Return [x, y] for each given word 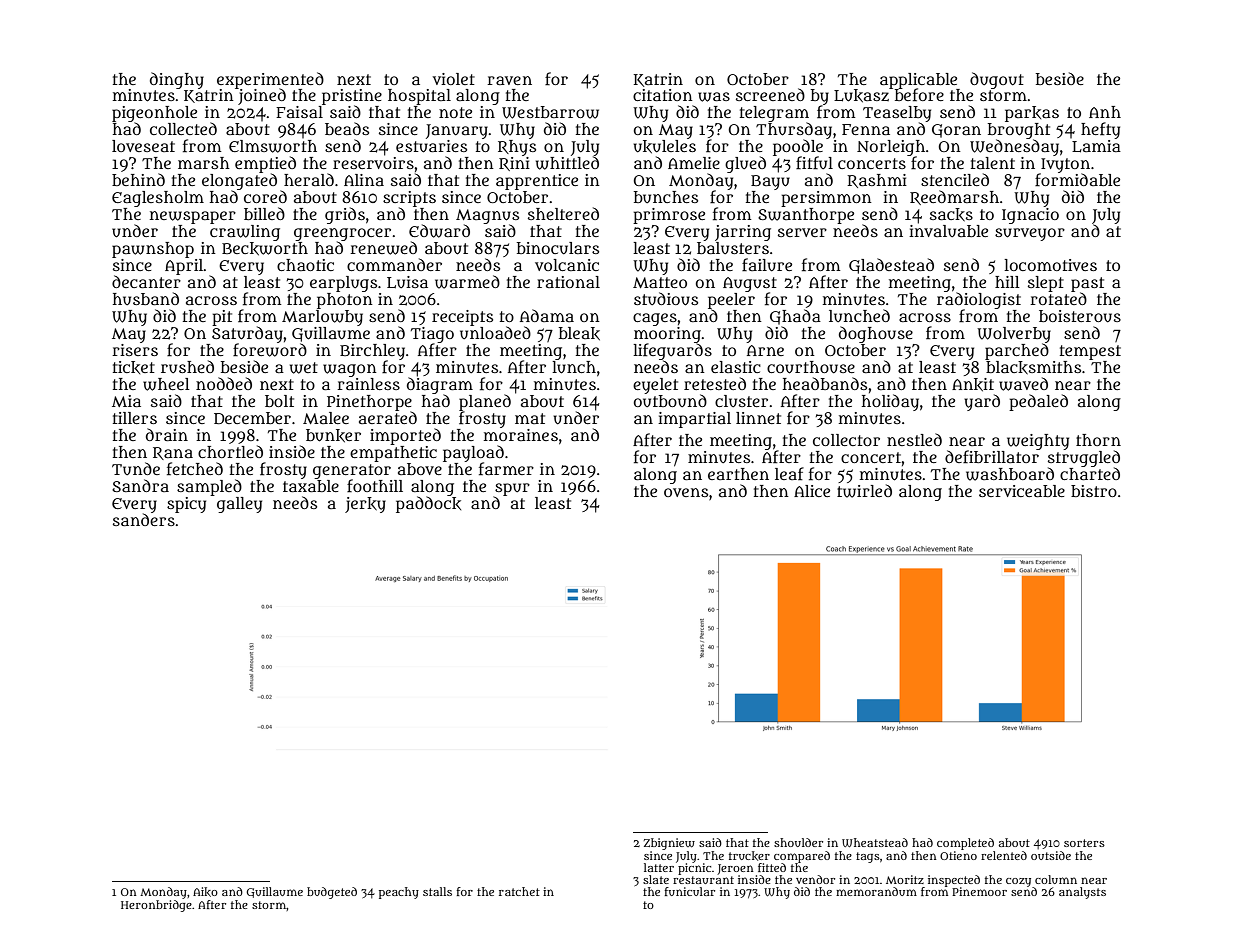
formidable [1077, 180]
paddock [428, 504]
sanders [144, 519]
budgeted [332, 893]
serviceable [1022, 491]
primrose [669, 216]
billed [264, 213]
